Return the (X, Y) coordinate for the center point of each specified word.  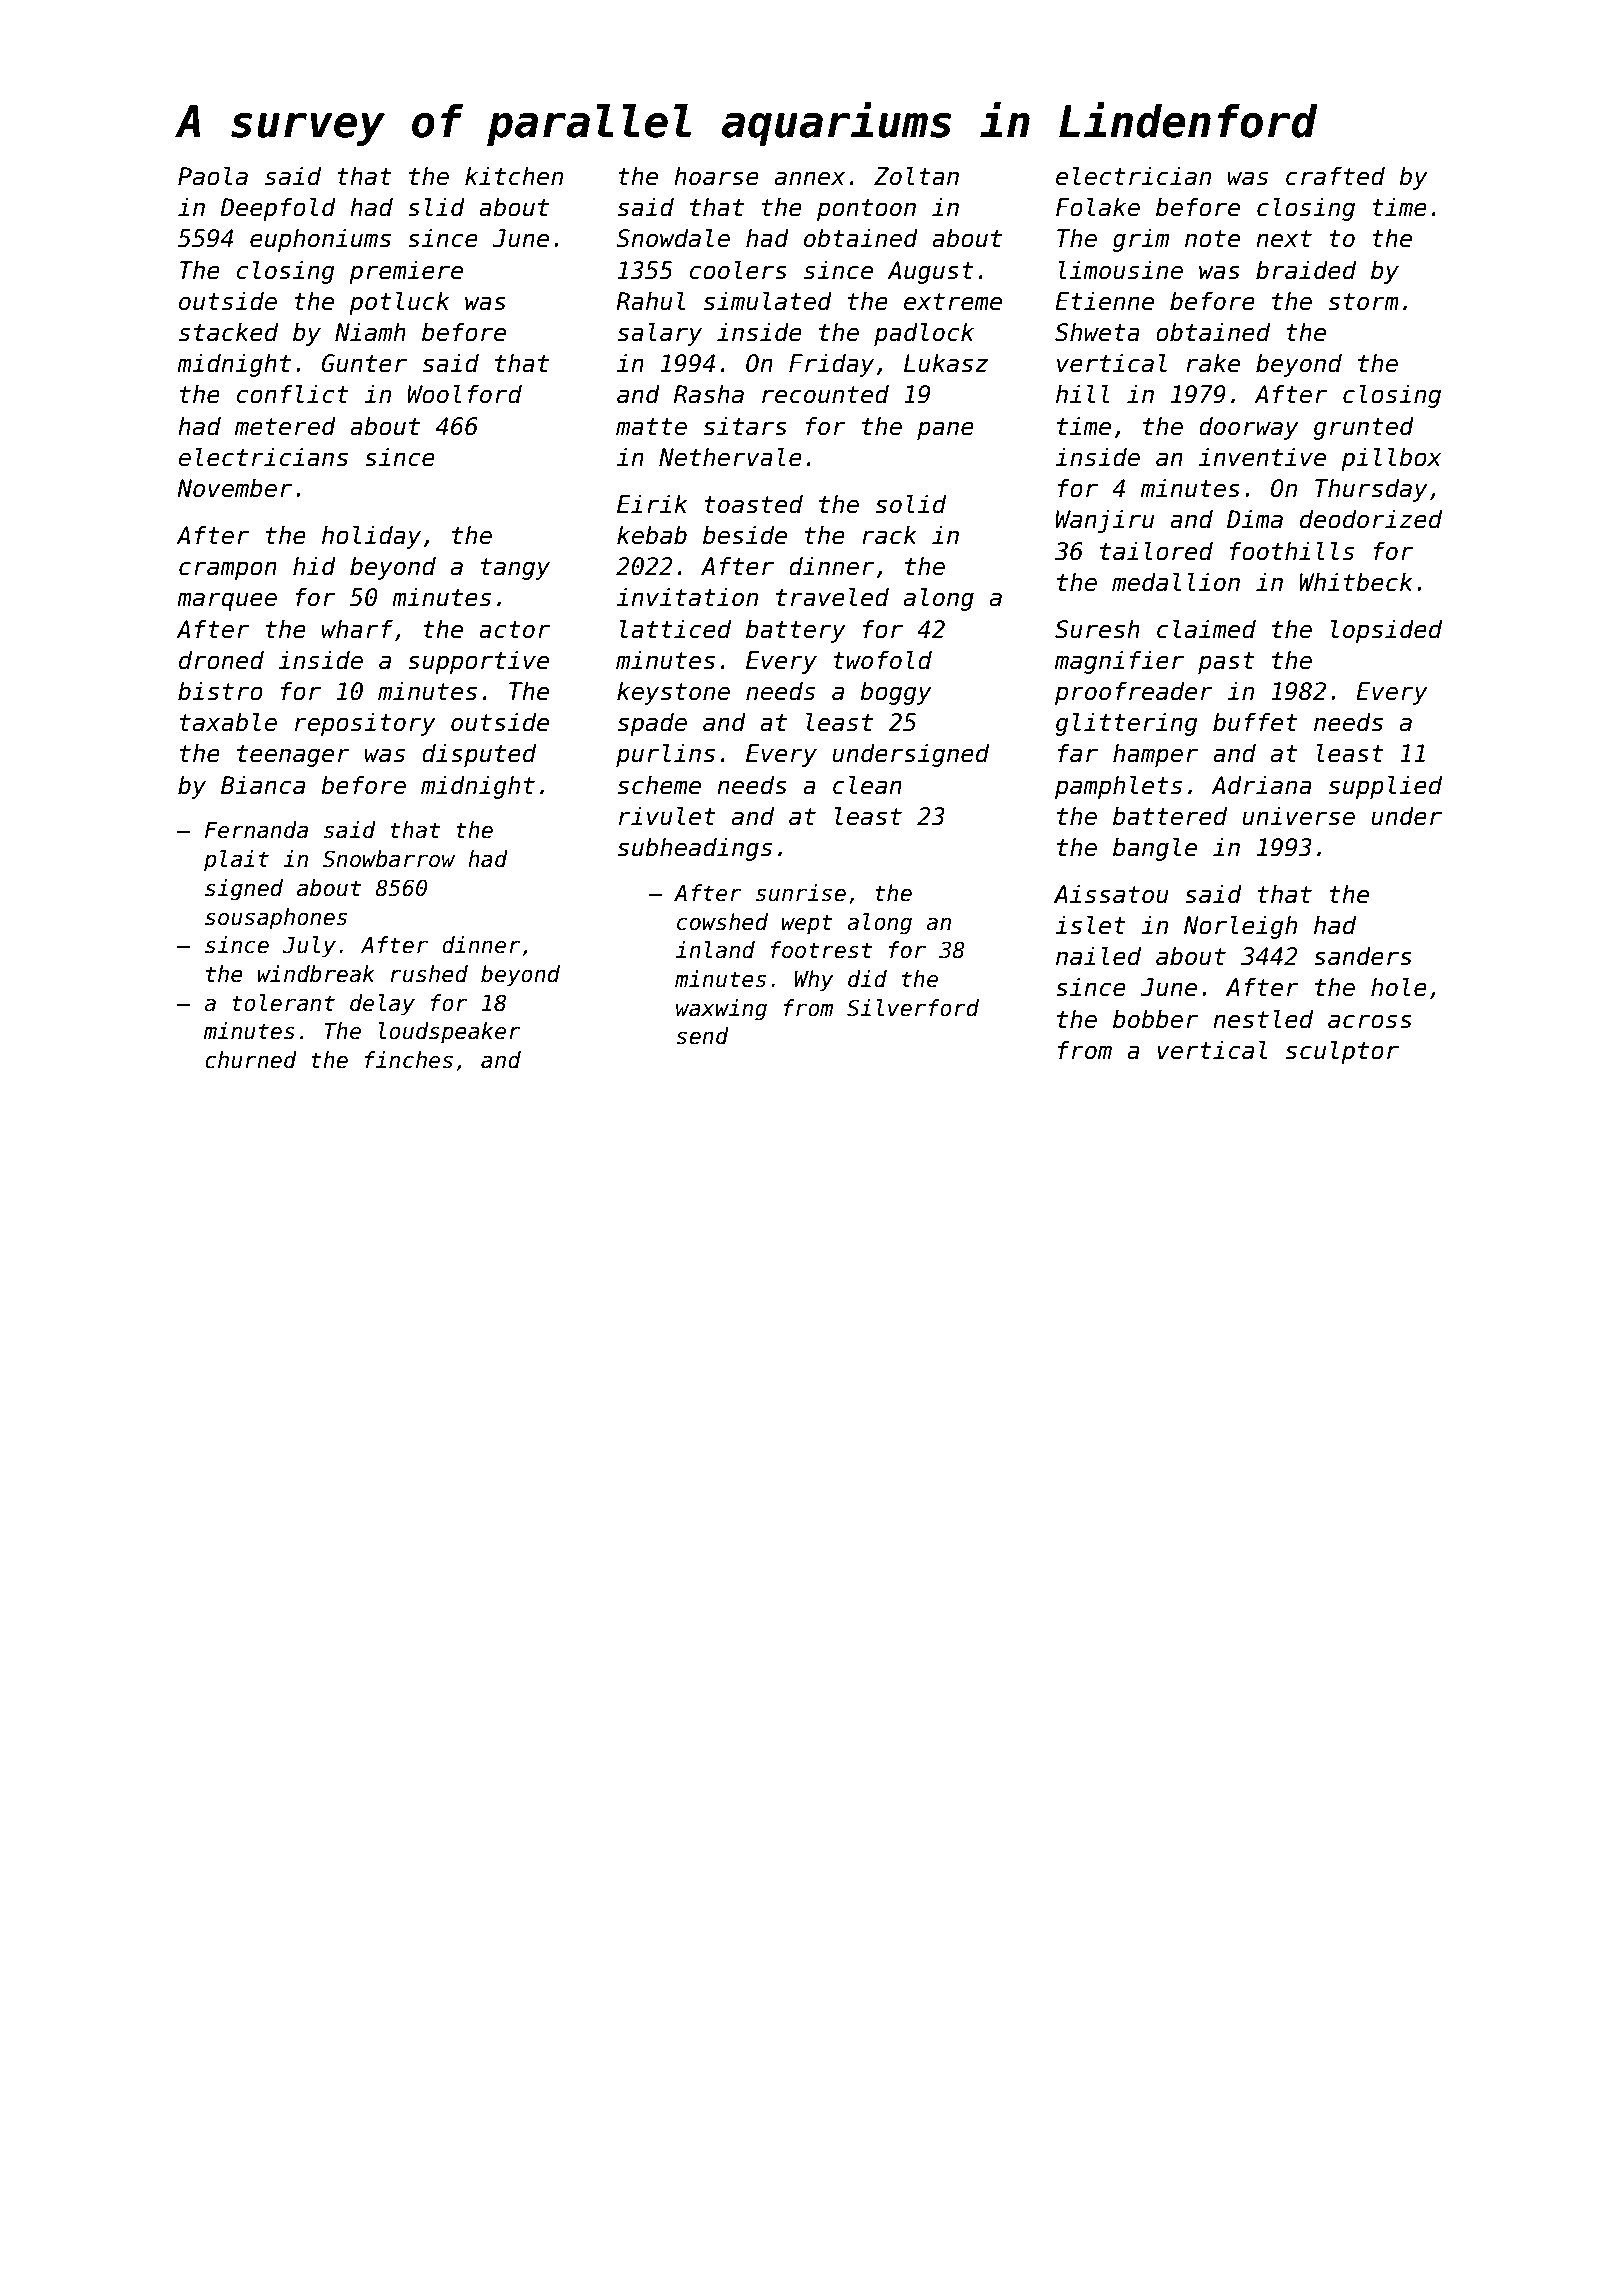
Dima (1255, 519)
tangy (515, 569)
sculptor (1342, 1052)
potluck (399, 303)
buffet (1255, 722)
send (702, 1036)
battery (796, 631)
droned (221, 660)
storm (1364, 302)
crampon (228, 570)
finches (409, 1060)
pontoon (866, 210)
